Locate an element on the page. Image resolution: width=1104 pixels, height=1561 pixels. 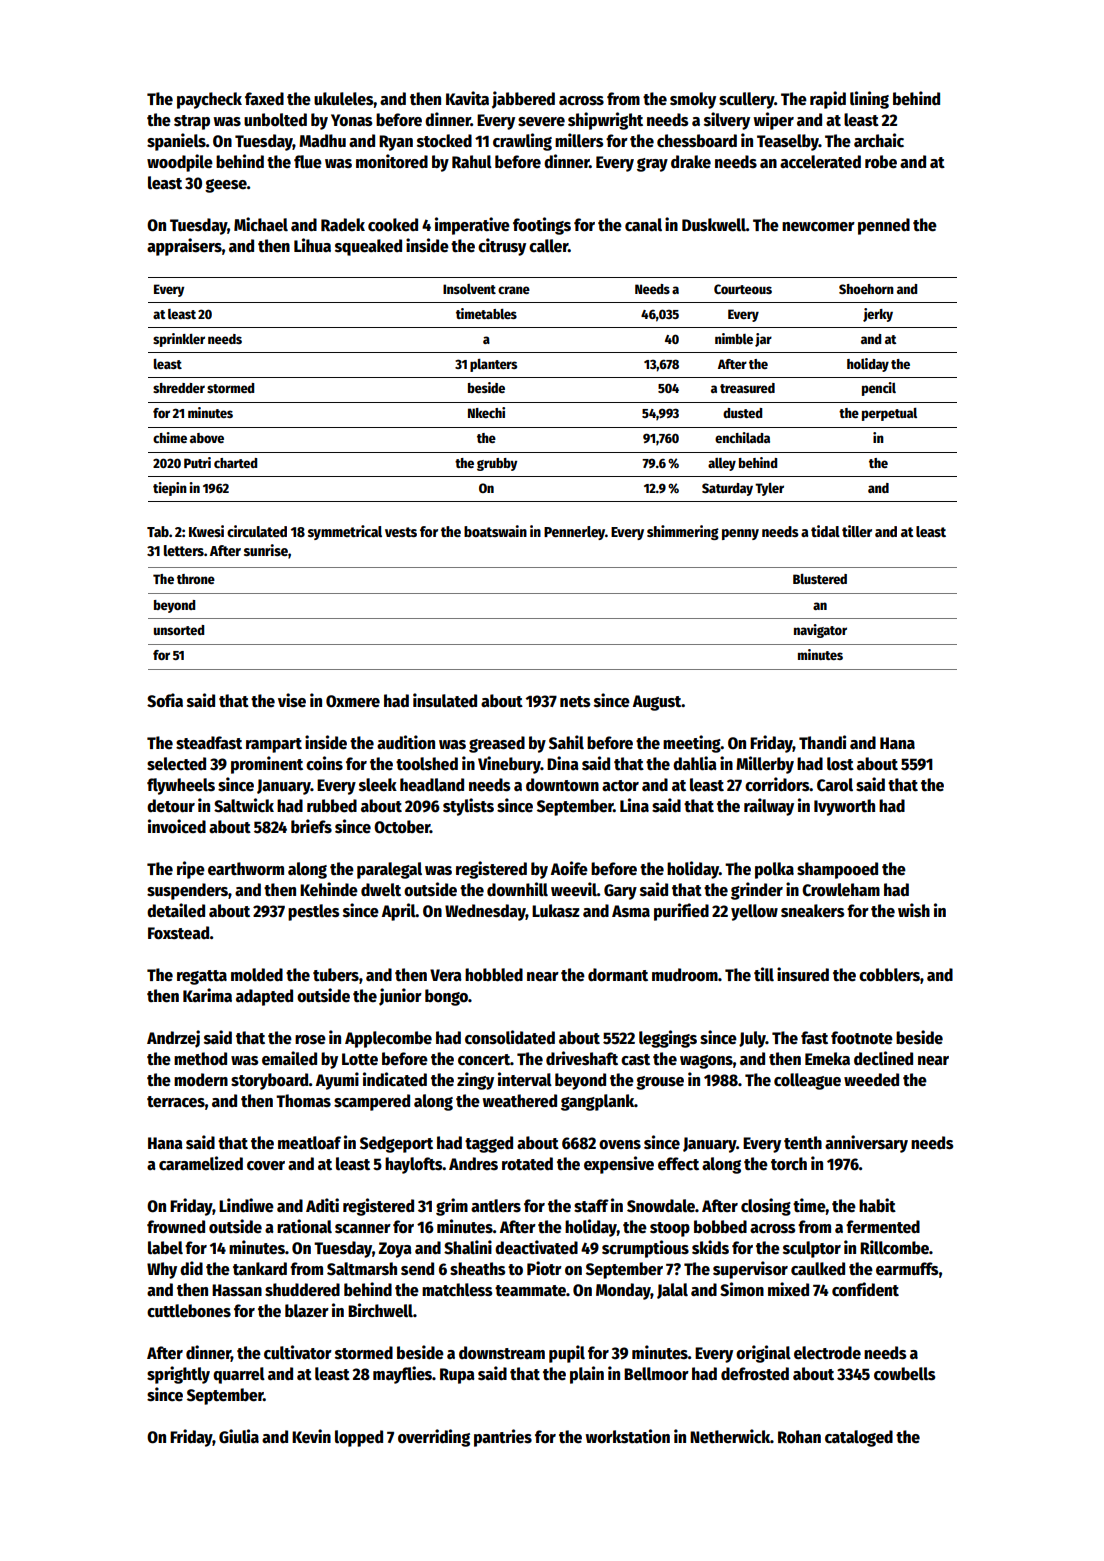
pantries is located at coordinates (503, 1438).
